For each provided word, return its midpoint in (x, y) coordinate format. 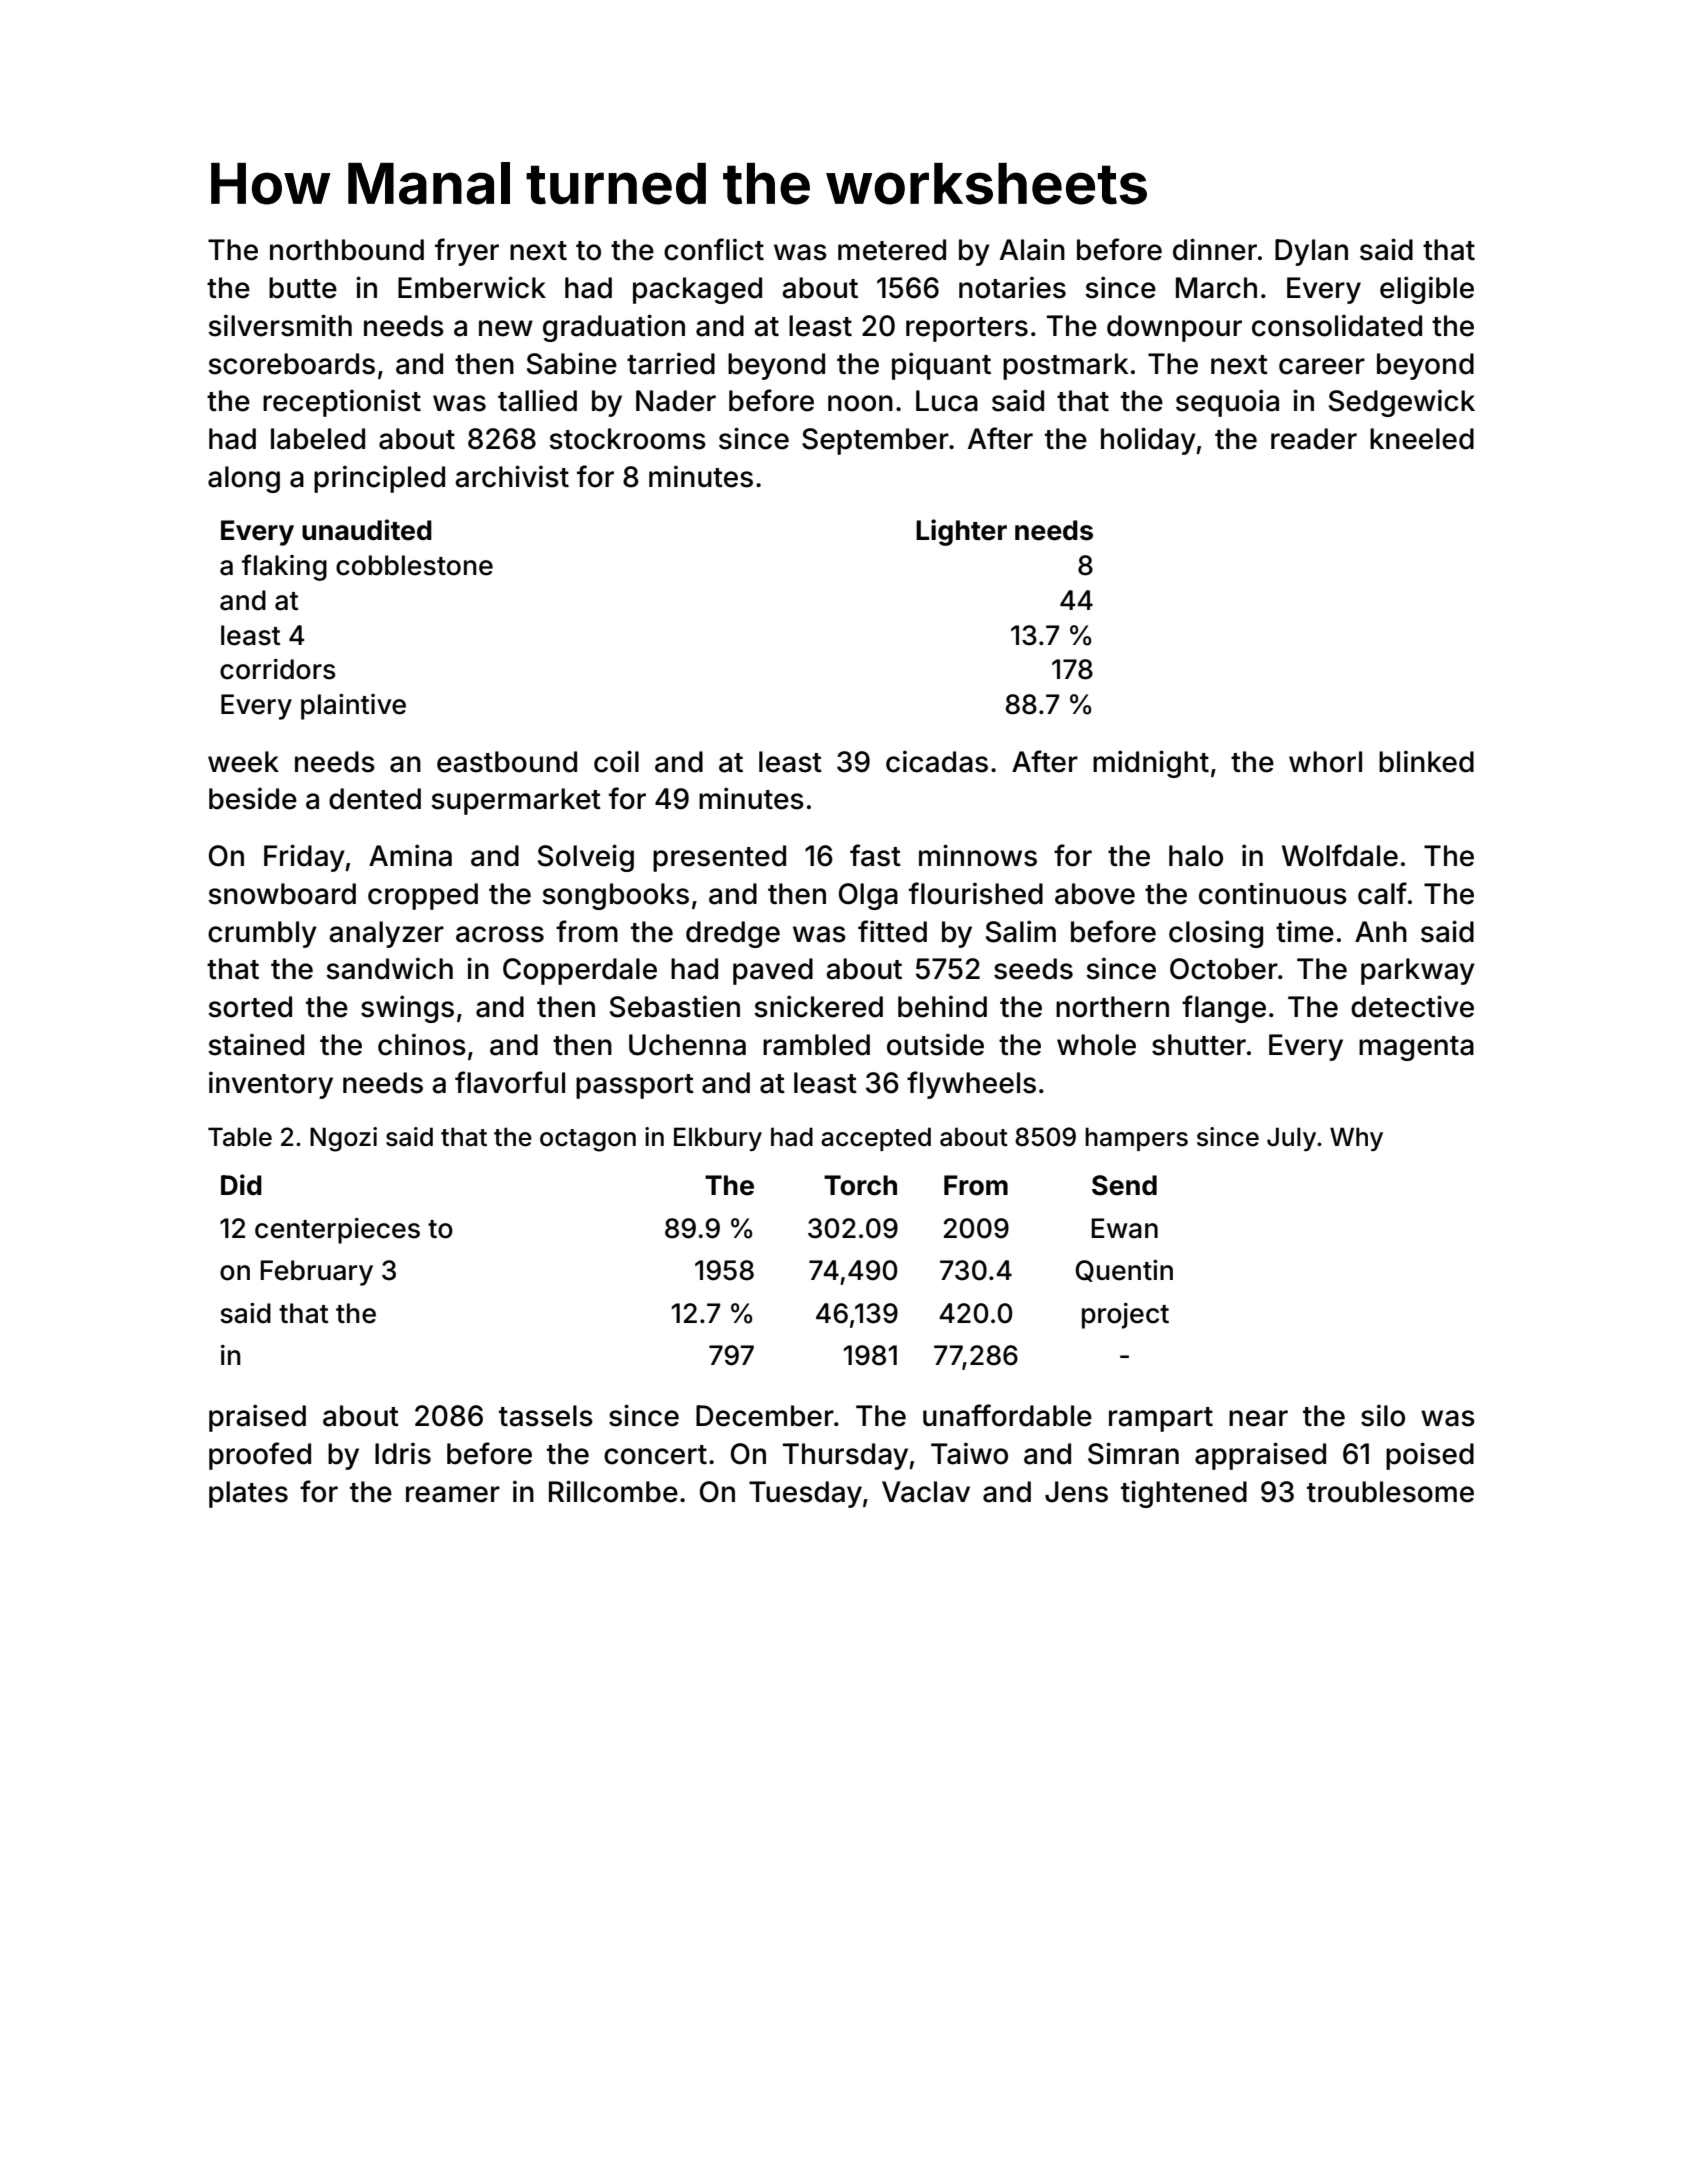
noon (860, 403)
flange (1224, 1009)
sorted (250, 1007)
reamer (453, 1494)
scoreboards (291, 364)
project (1125, 1316)
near (1258, 1418)
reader (1314, 439)
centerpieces (337, 1231)
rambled (816, 1045)
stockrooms (627, 439)
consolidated (1337, 325)
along (244, 479)
